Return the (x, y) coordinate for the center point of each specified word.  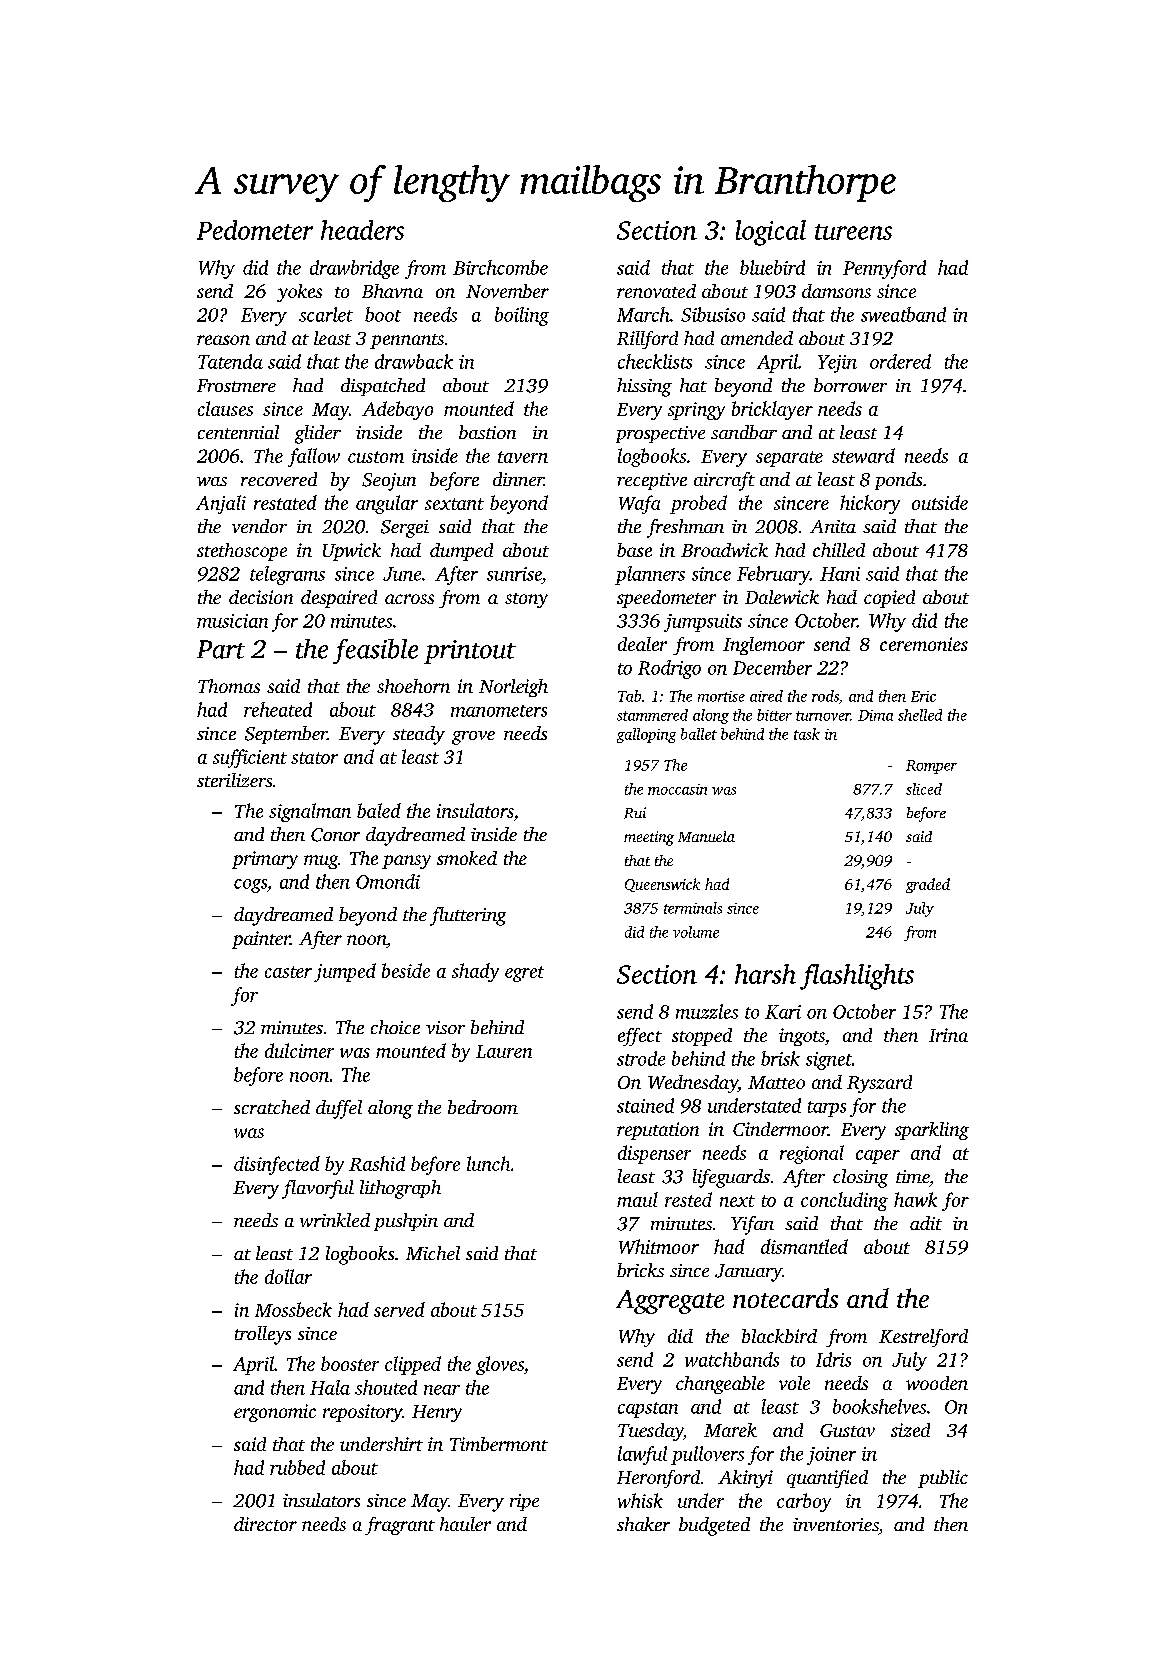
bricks (640, 1270)
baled (379, 810)
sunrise (514, 574)
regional (812, 1154)
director (265, 1524)
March (643, 314)
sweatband (903, 314)
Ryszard (879, 1084)
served (399, 1309)
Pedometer (255, 230)
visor (445, 1027)
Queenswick (662, 885)
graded (928, 885)
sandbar (744, 432)
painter (261, 940)
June (402, 574)
